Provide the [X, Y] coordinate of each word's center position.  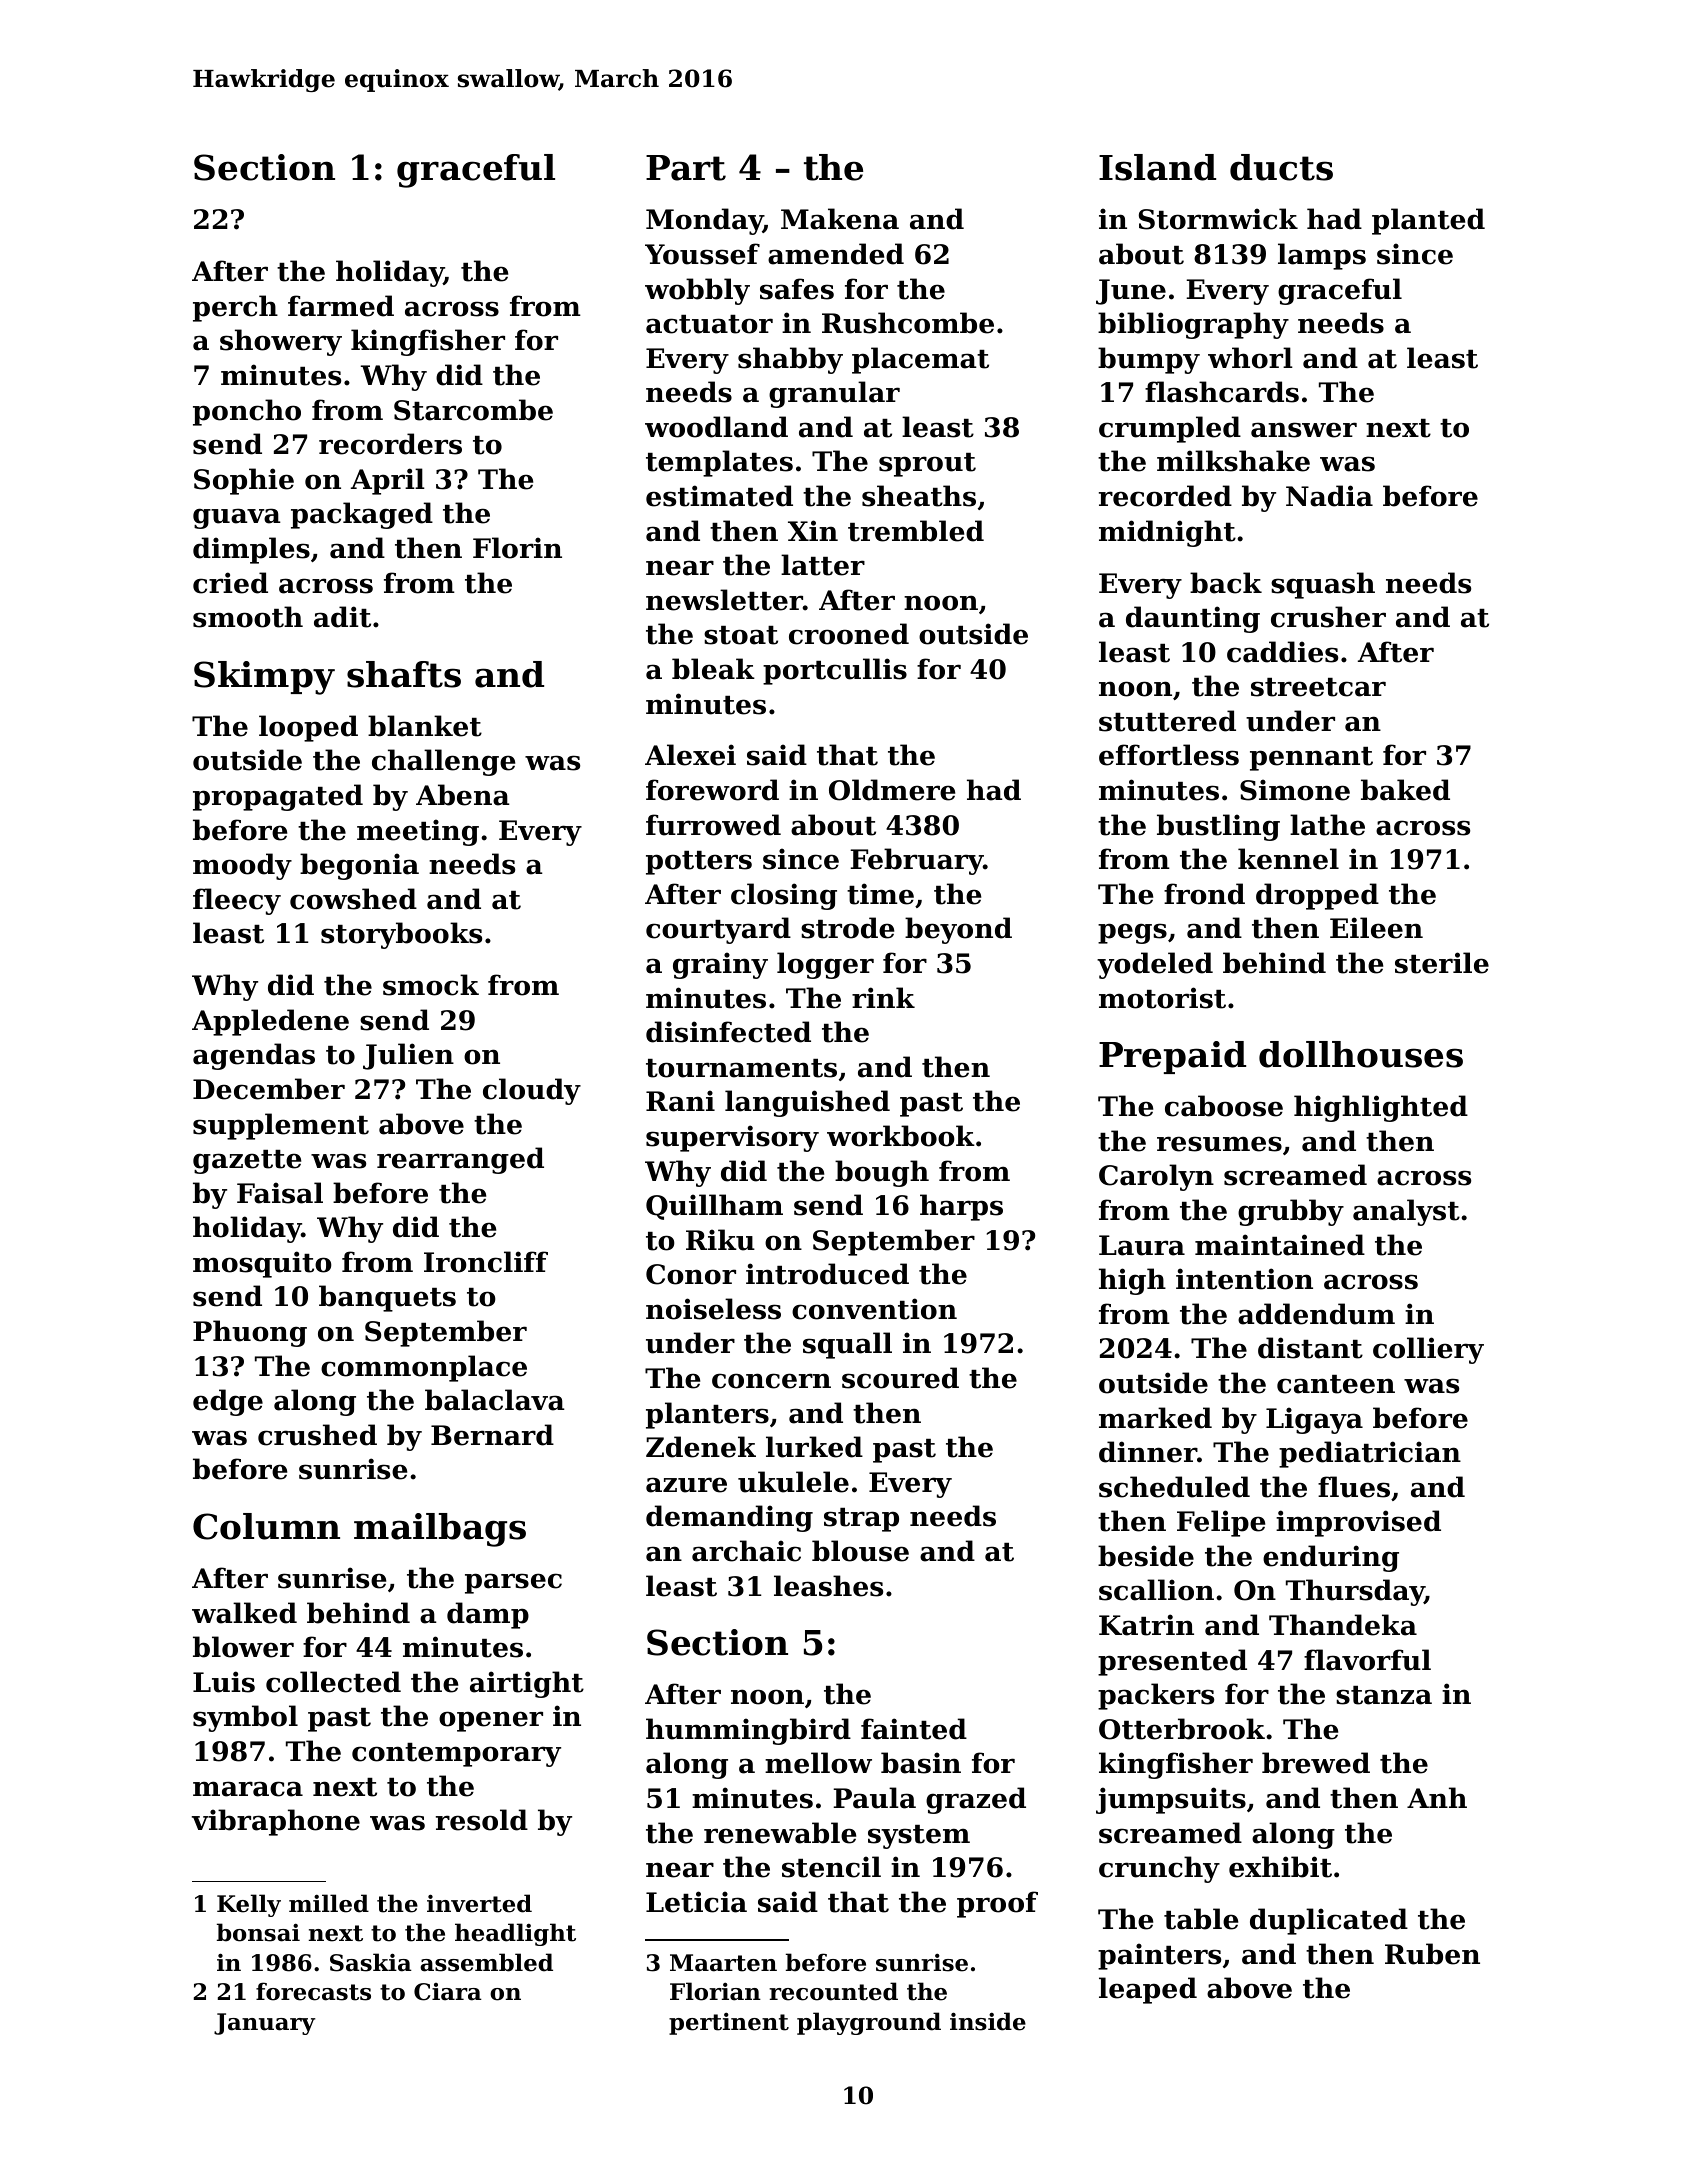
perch [235, 308]
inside [988, 2021]
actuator [709, 324]
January [264, 2024]
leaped [1148, 1990]
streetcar [1318, 687]
